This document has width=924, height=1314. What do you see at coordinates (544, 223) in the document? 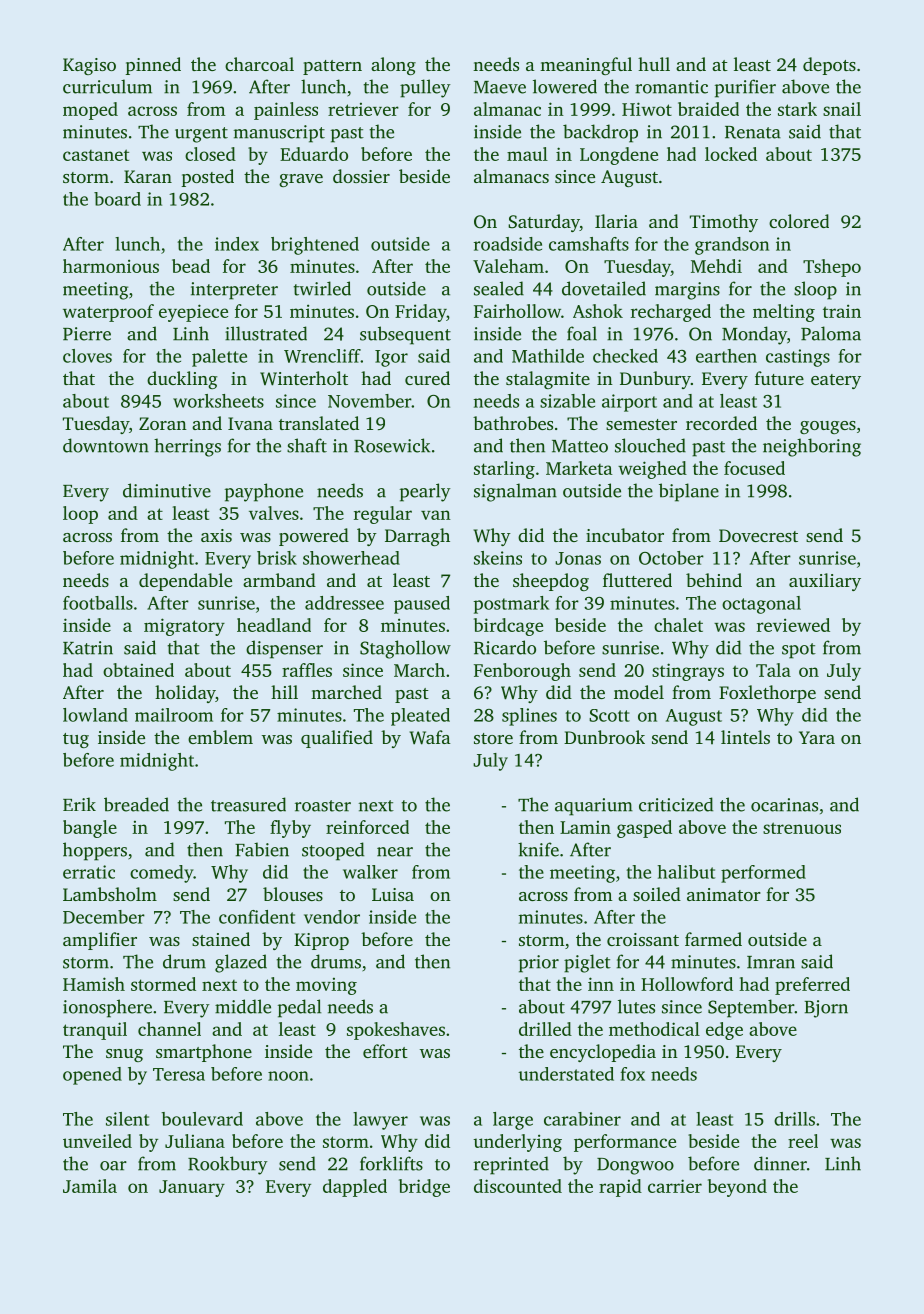
I see `Saturday` at bounding box center [544, 223].
